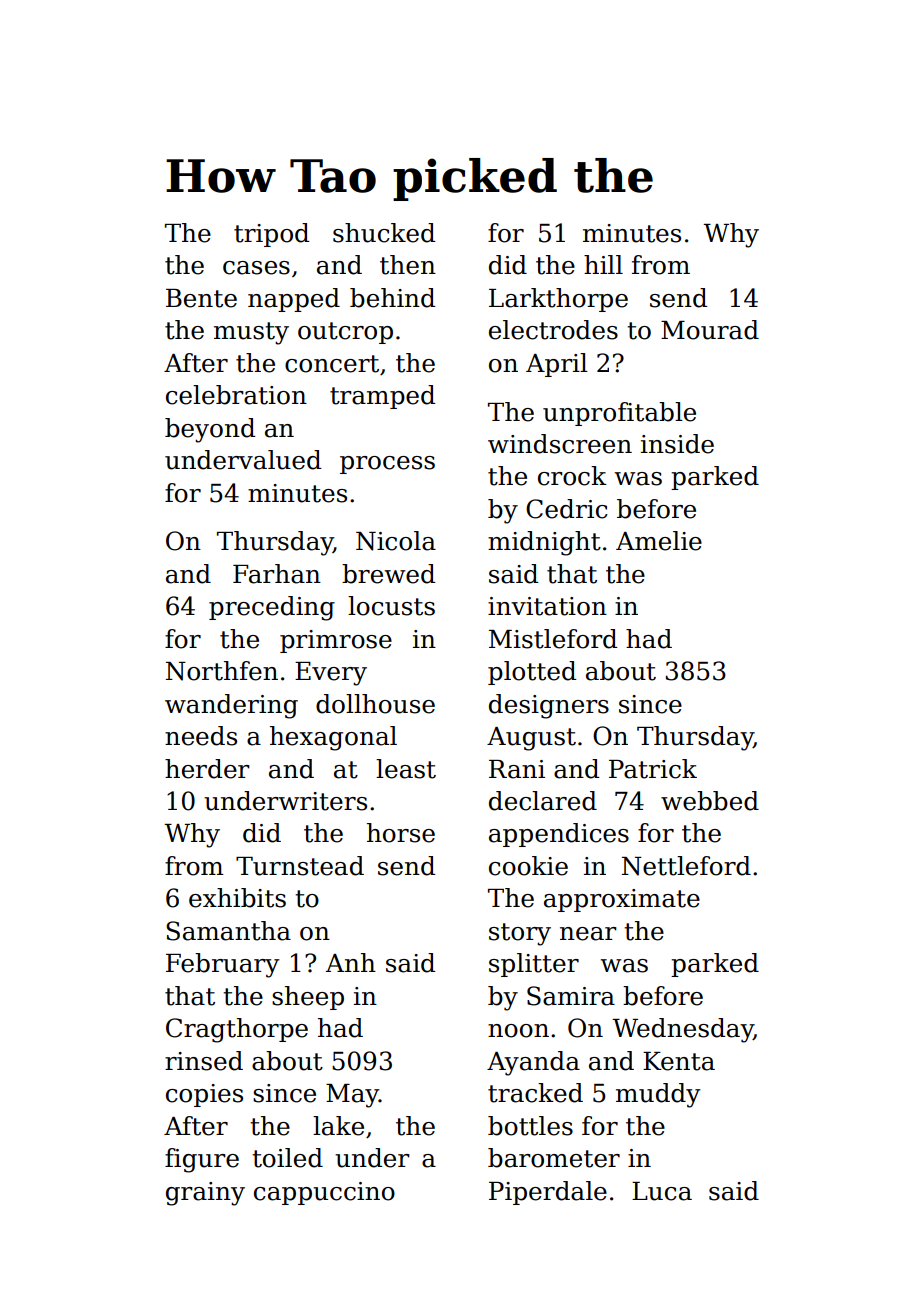  Describe the element at coordinates (548, 1193) in the screenshot. I see `Piperdale` at that location.
